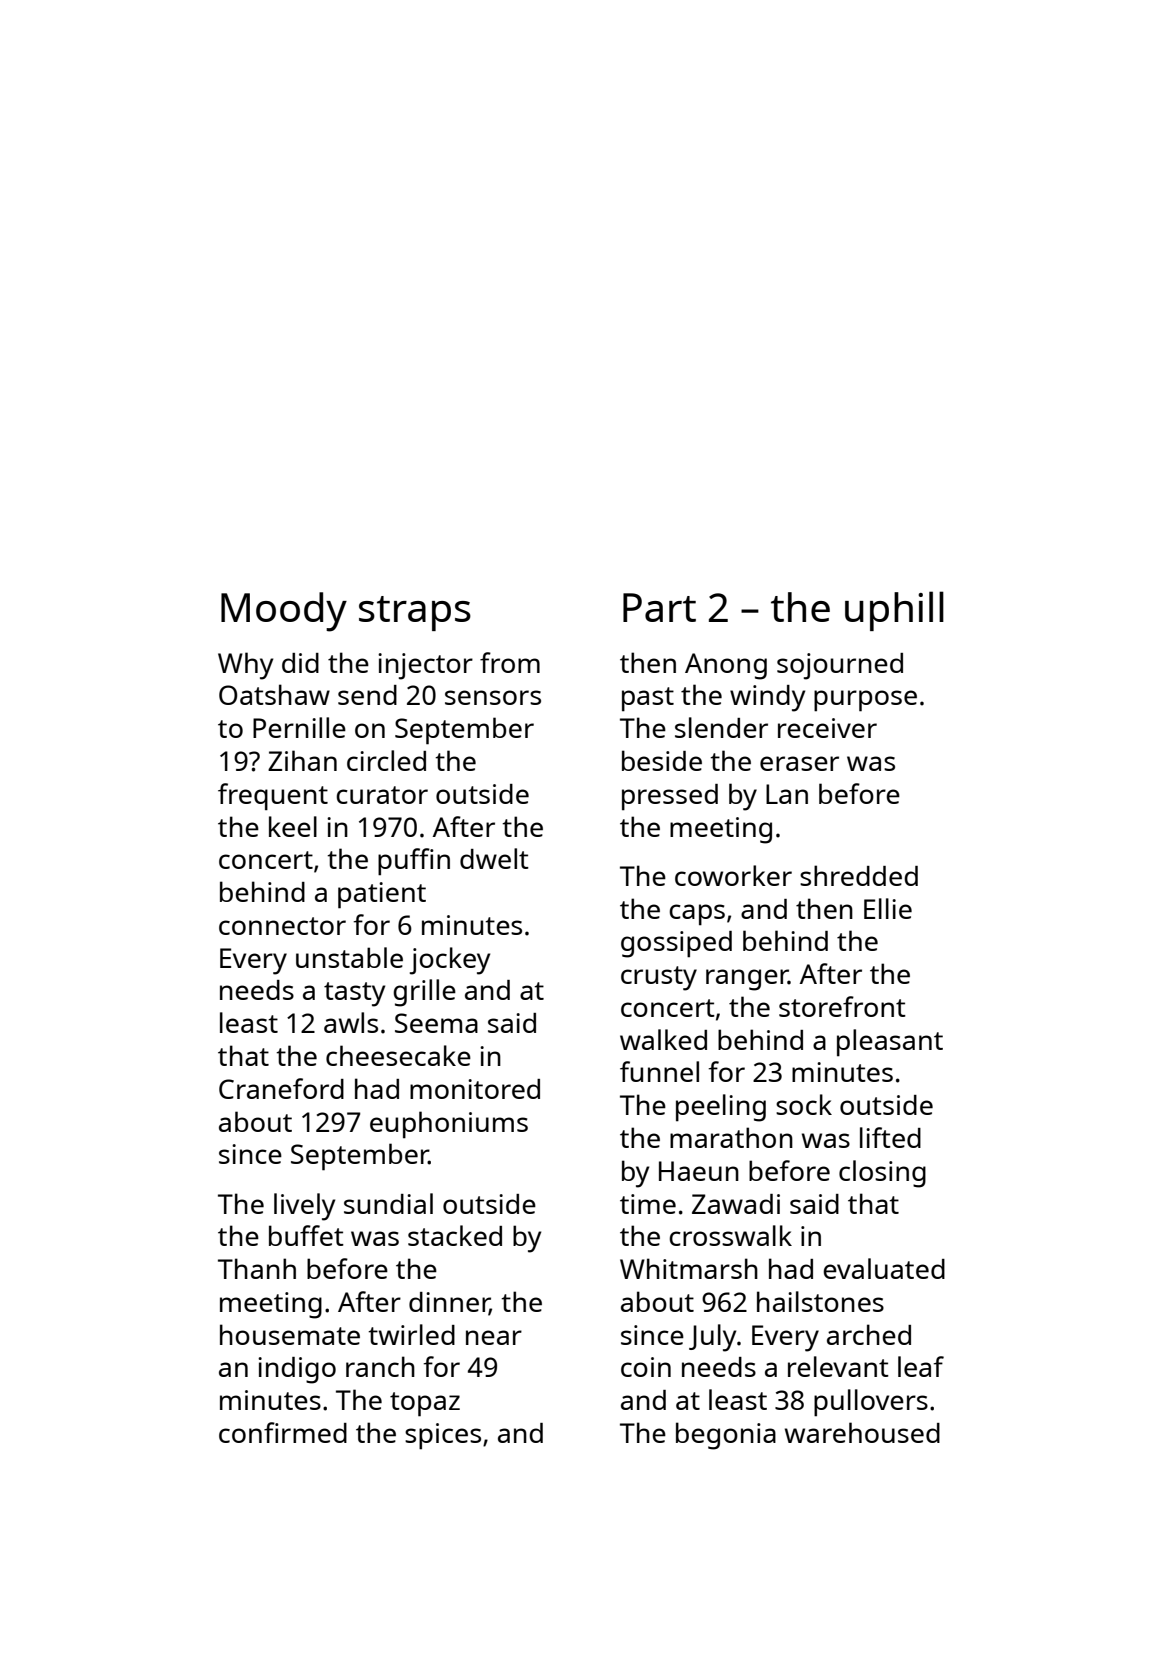 The height and width of the screenshot is (1654, 1165). I want to click on topaz, so click(425, 1404).
